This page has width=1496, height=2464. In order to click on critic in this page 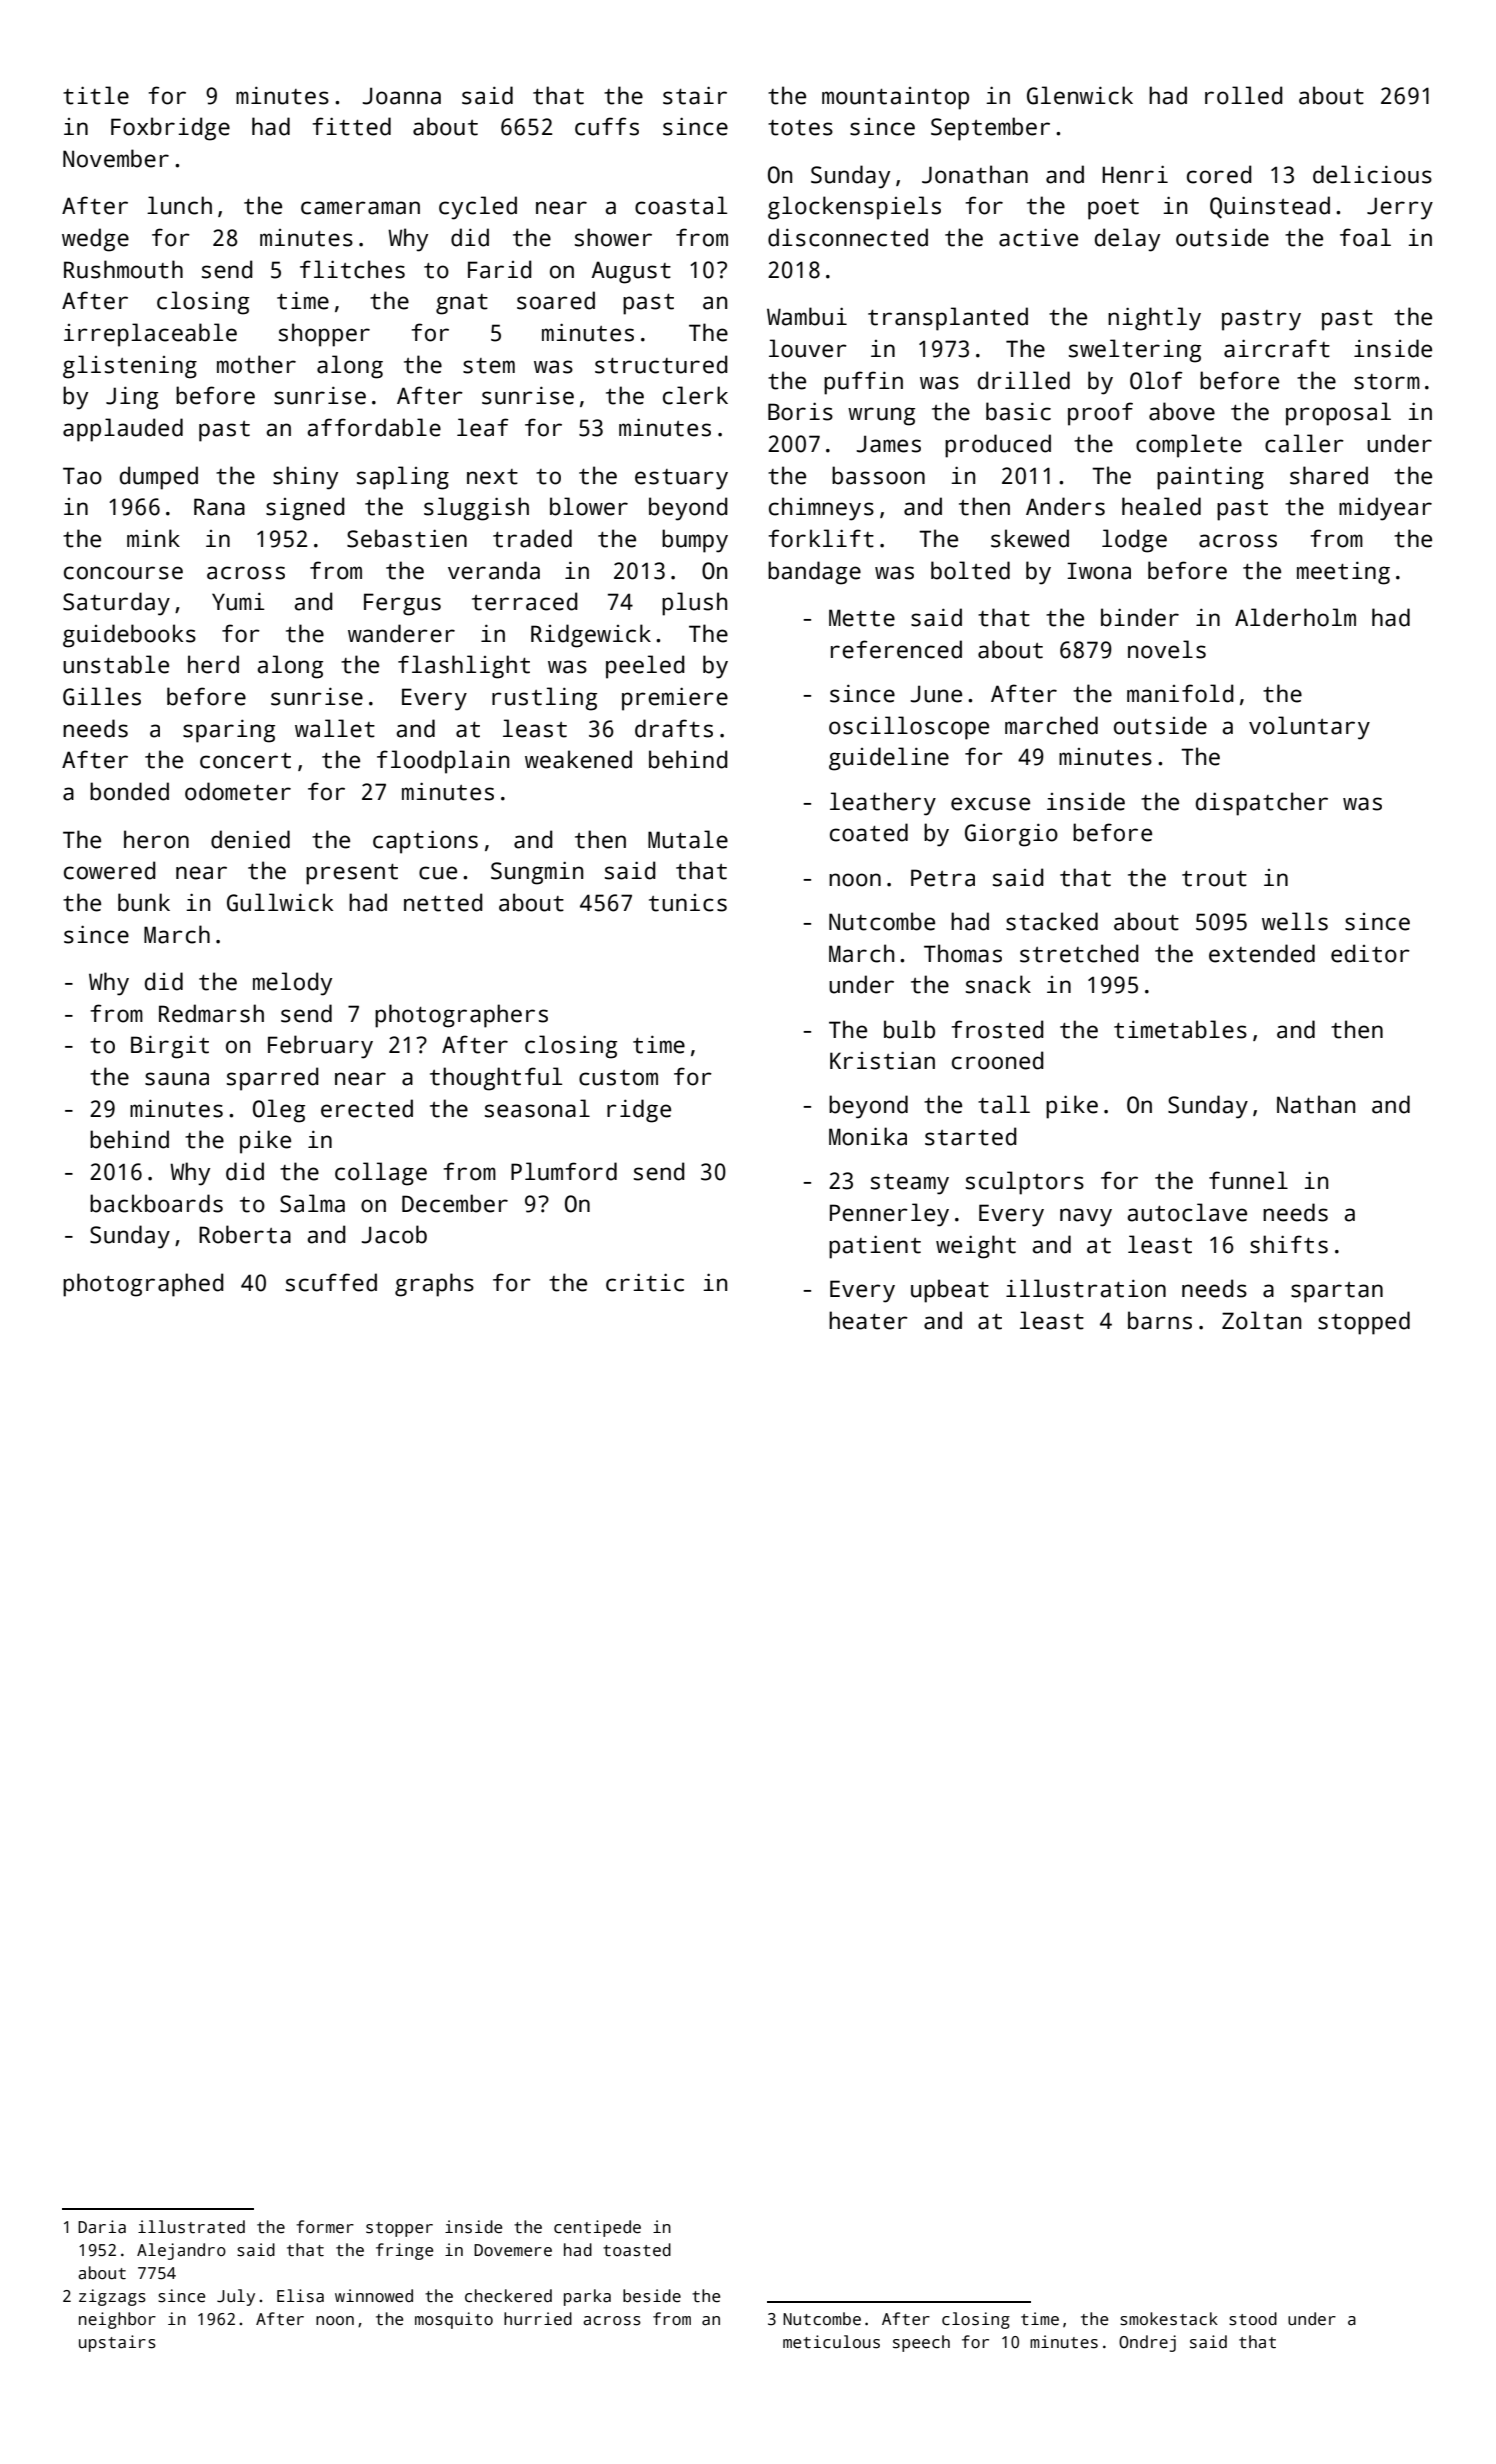, I will do `click(645, 1282)`.
